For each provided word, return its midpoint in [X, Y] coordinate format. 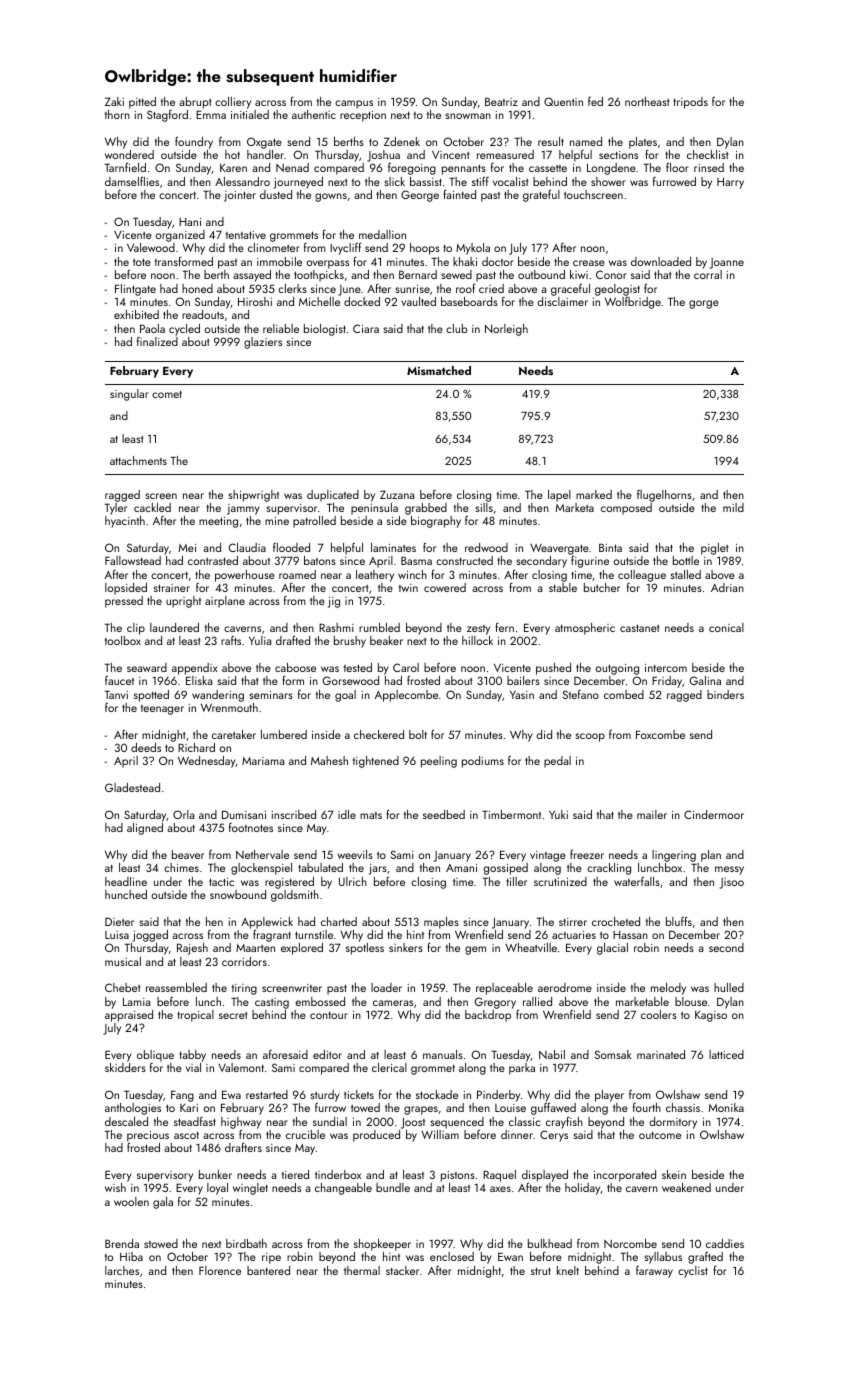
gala [163, 1203]
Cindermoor [714, 814]
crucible [305, 1134]
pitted [142, 103]
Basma [416, 560]
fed [595, 101]
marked [594, 494]
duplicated [333, 496]
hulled [729, 987]
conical [726, 627]
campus [354, 104]
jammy [243, 509]
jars [378, 869]
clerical [389, 1067]
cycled [184, 330]
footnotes [251, 827]
